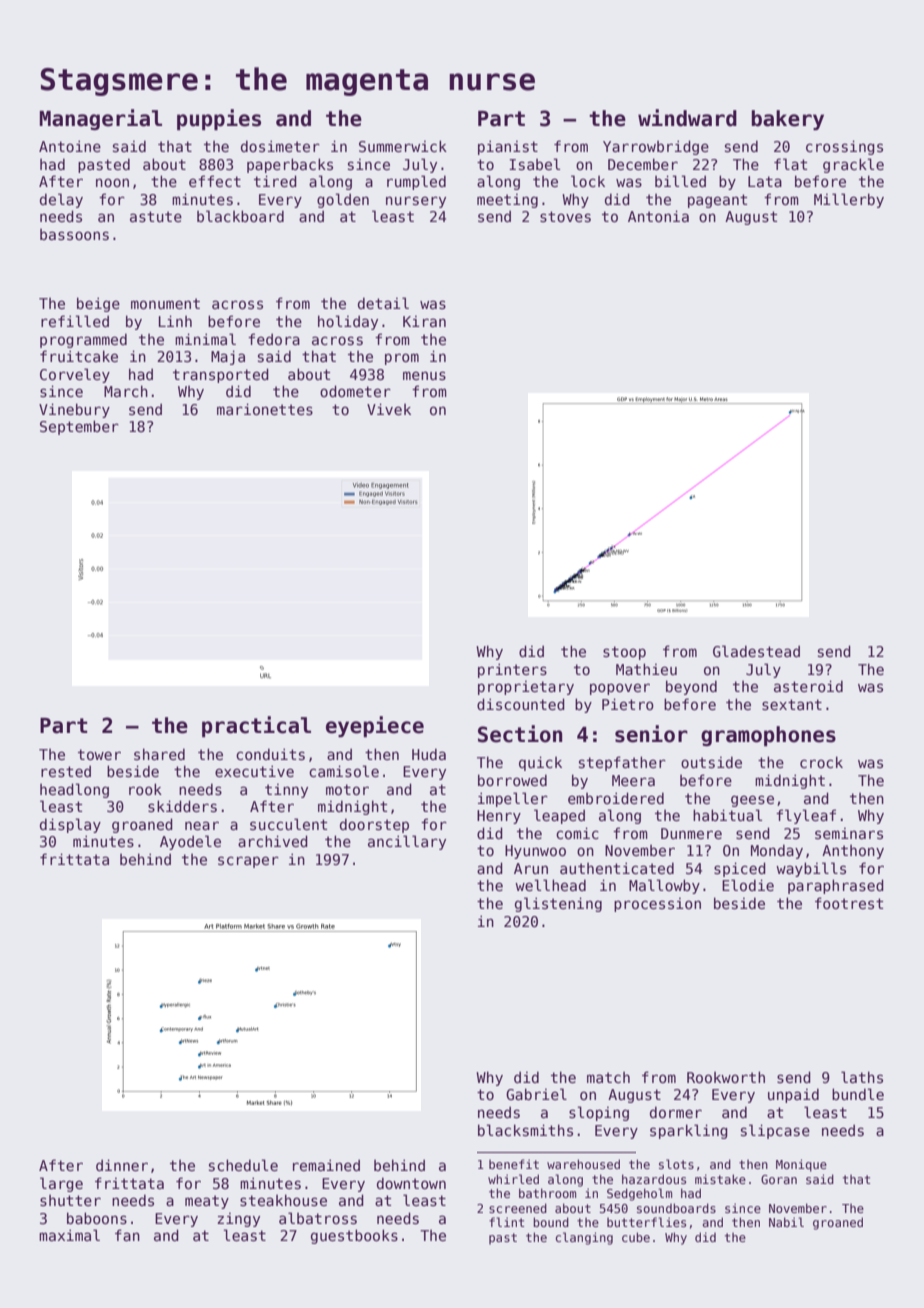 This screenshot has width=924, height=1308. Describe the element at coordinates (808, 686) in the screenshot. I see `asteroid` at that location.
